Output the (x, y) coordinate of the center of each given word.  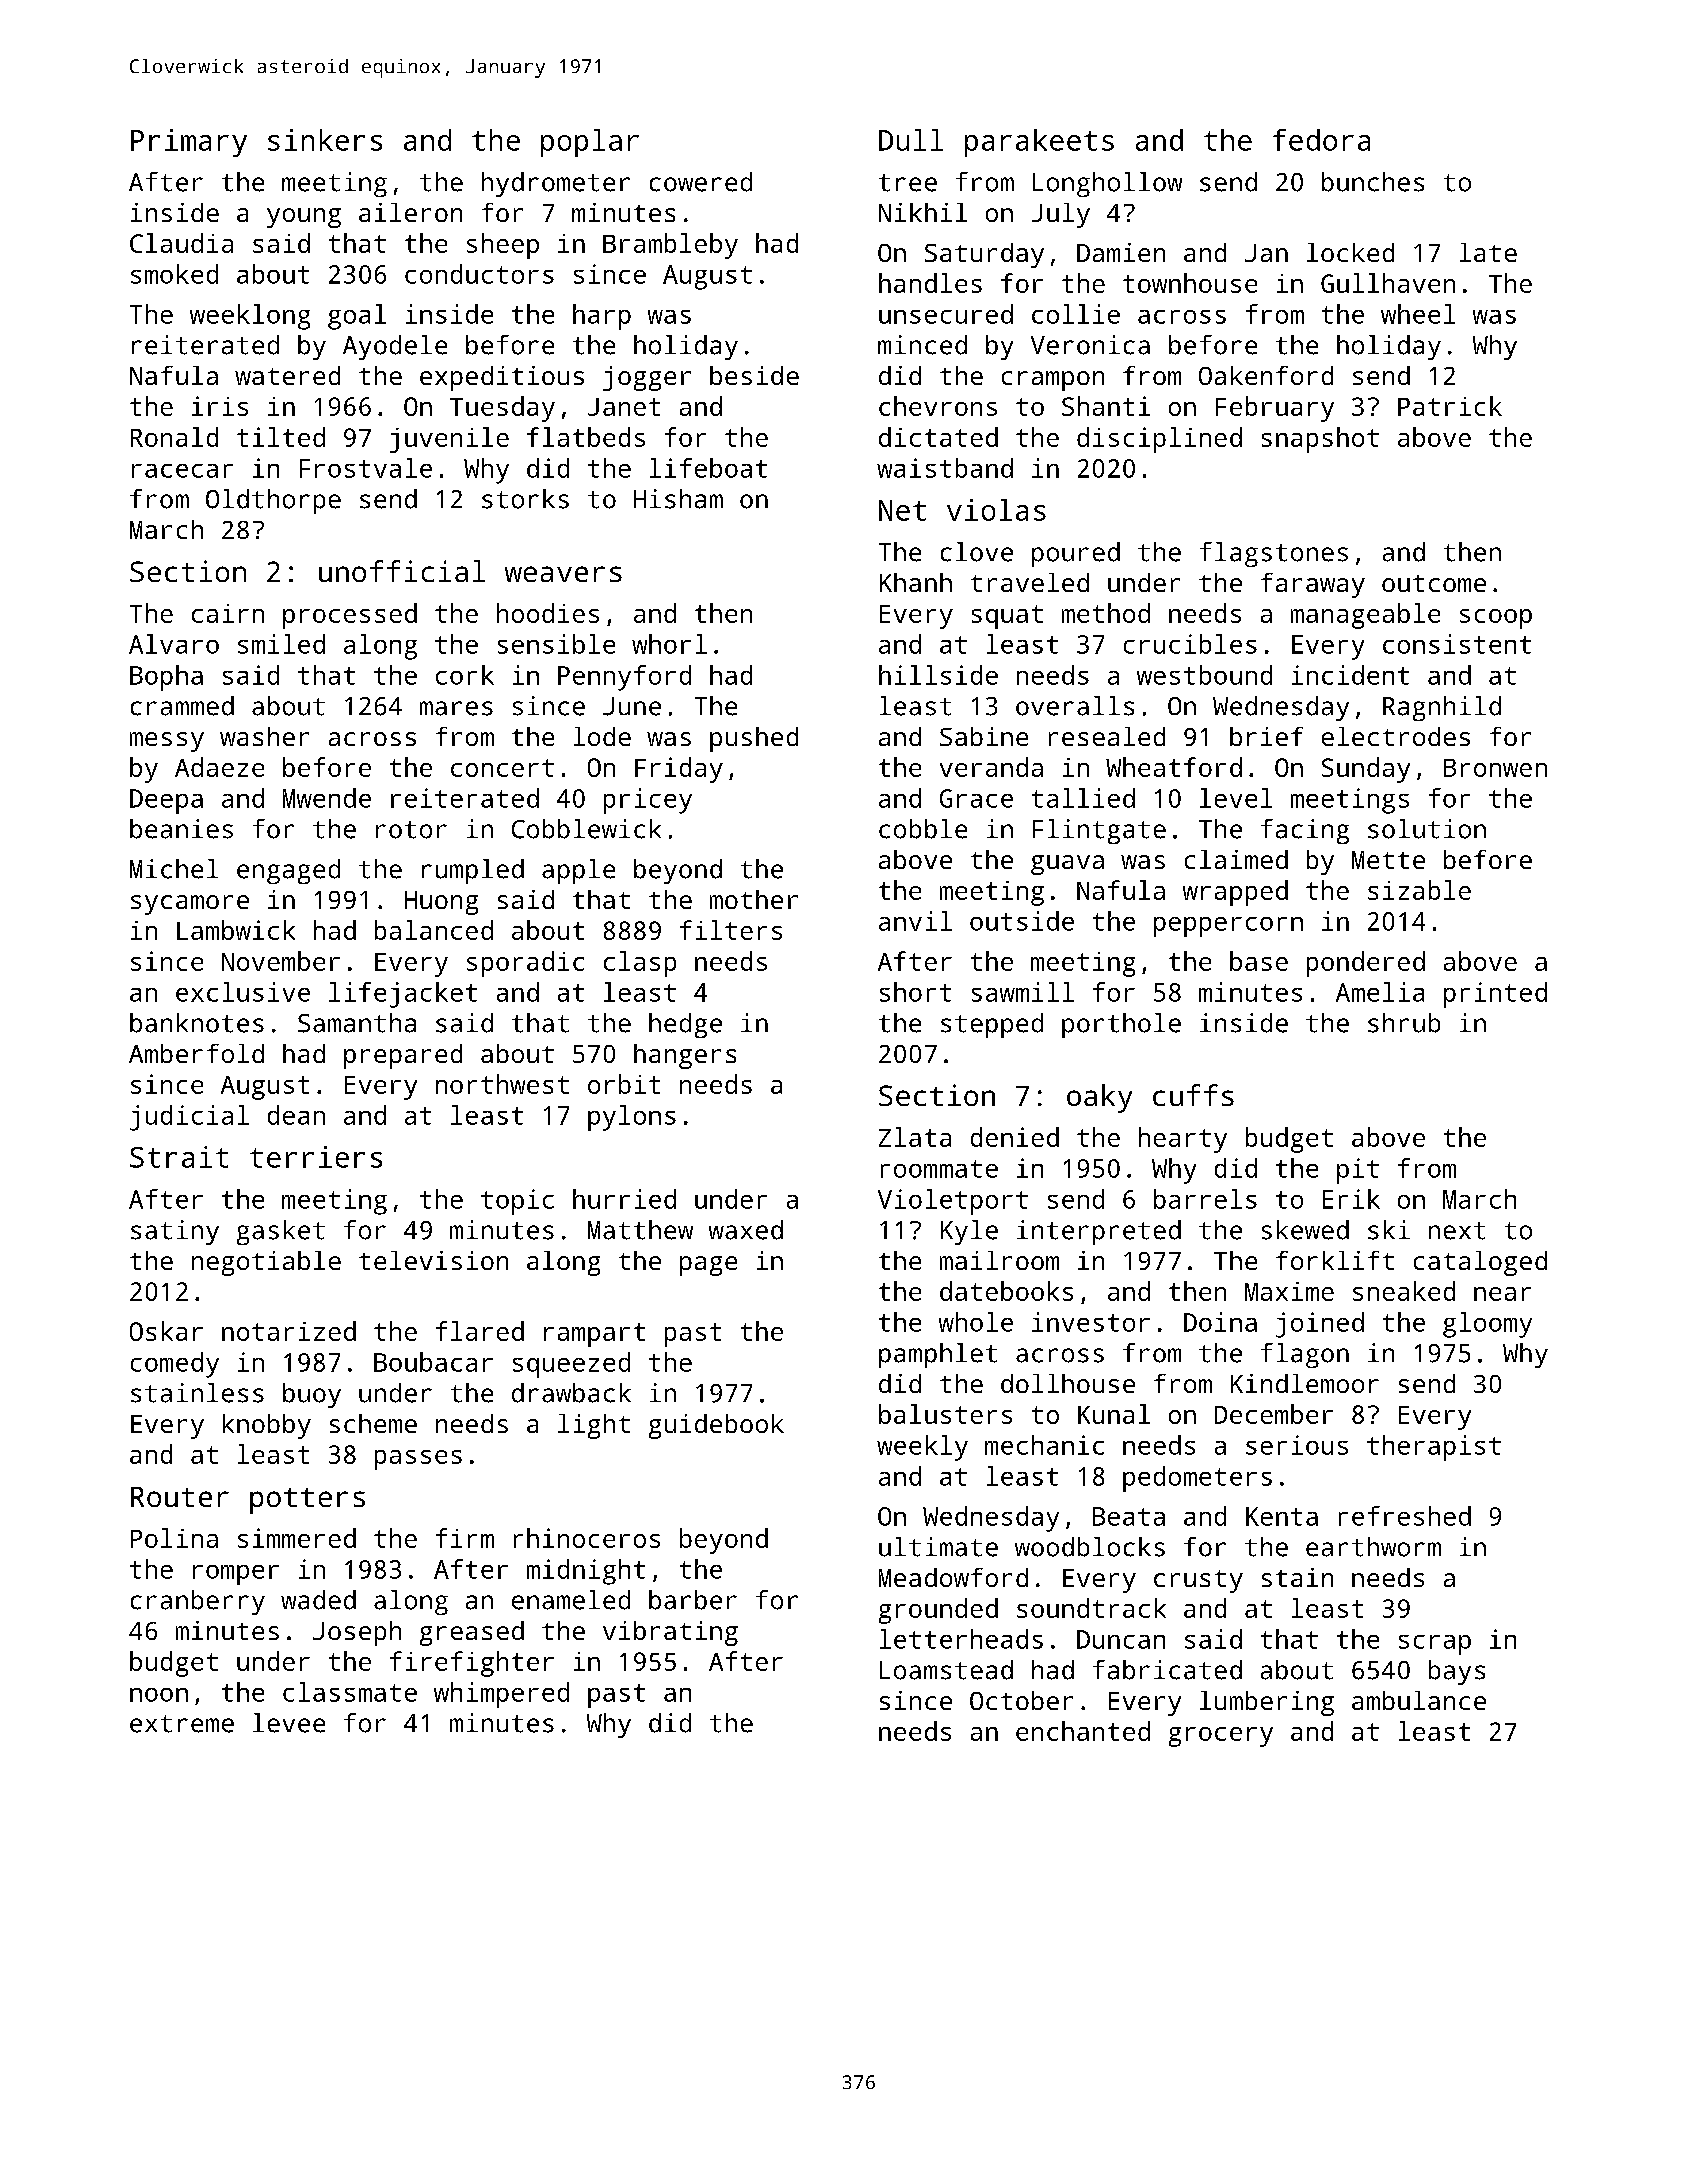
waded (318, 1600)
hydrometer (556, 184)
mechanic (1044, 1445)
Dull (911, 140)
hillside (938, 675)
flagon (1305, 1355)
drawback (571, 1393)
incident (1350, 675)
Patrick (1450, 406)
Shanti (1106, 406)
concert (502, 768)
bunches (1373, 182)
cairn (228, 613)
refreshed (1405, 1516)
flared (480, 1331)
